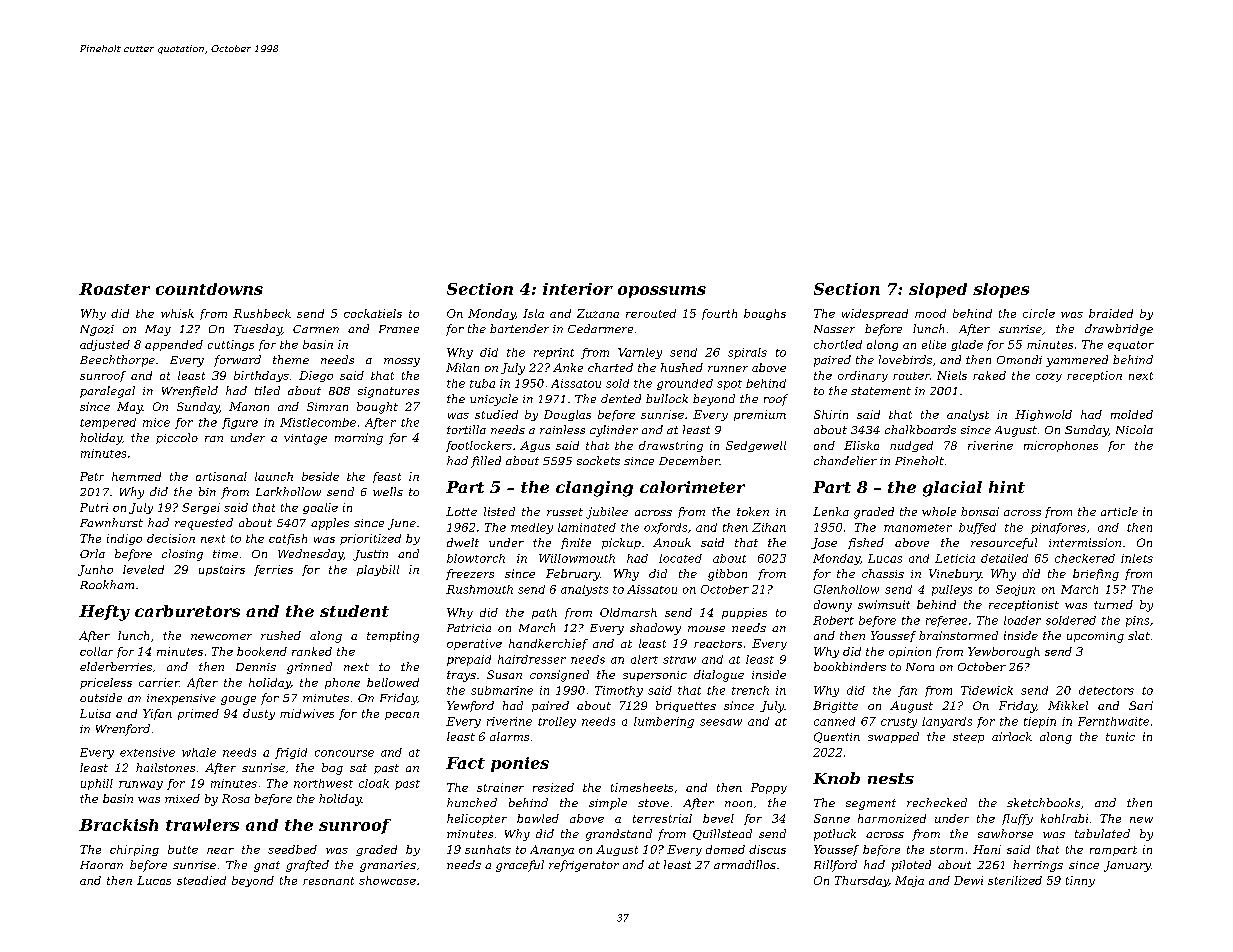 The height and width of the screenshot is (952, 1233). What do you see at coordinates (273, 570) in the screenshot?
I see `ferries` at bounding box center [273, 570].
